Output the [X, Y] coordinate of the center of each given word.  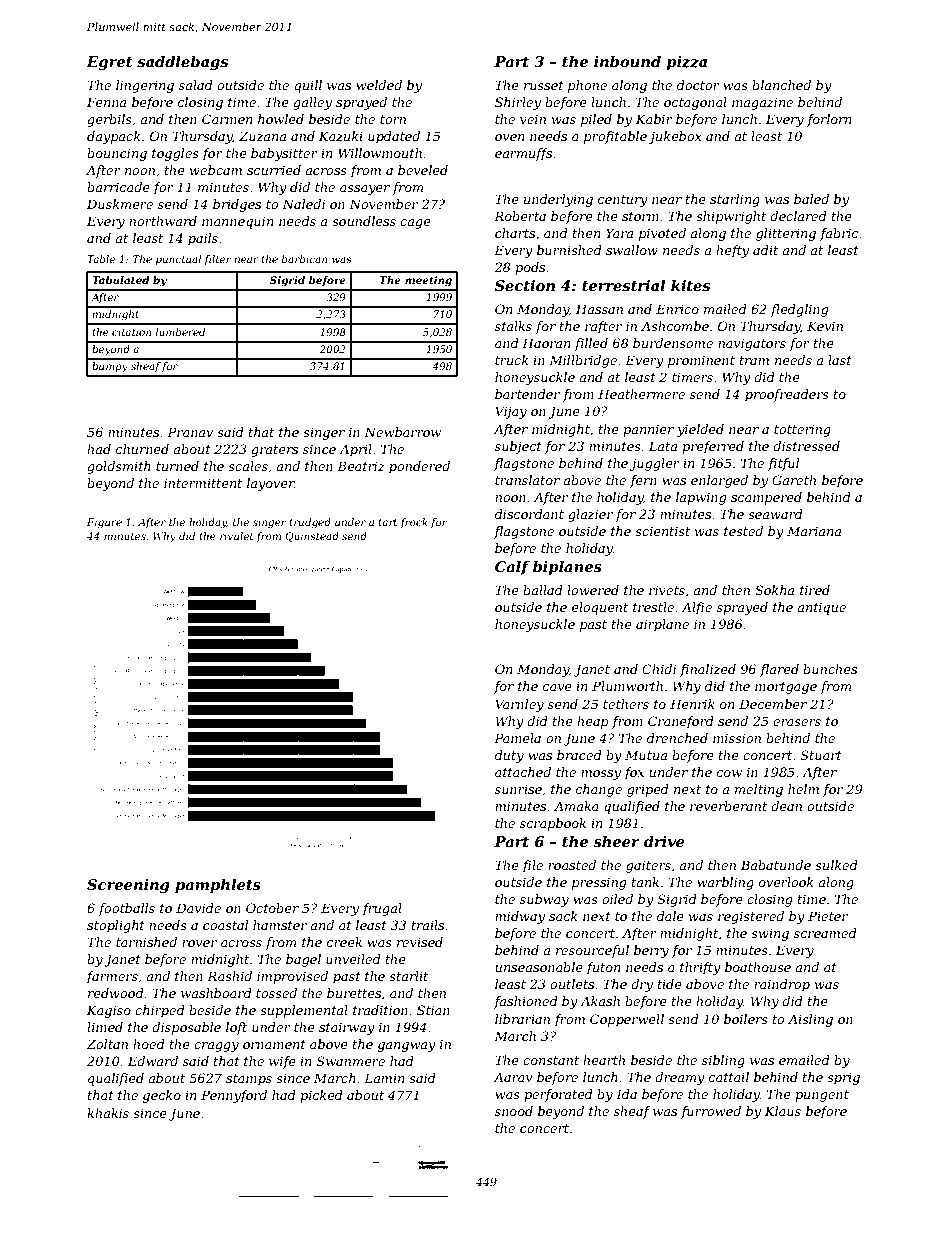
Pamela [517, 738]
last [840, 360]
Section [525, 285]
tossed [276, 993]
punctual [178, 260]
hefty [732, 251]
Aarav [513, 1077]
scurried [274, 170]
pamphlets [218, 886]
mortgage [786, 688]
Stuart [821, 755]
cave [557, 687]
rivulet [236, 536]
